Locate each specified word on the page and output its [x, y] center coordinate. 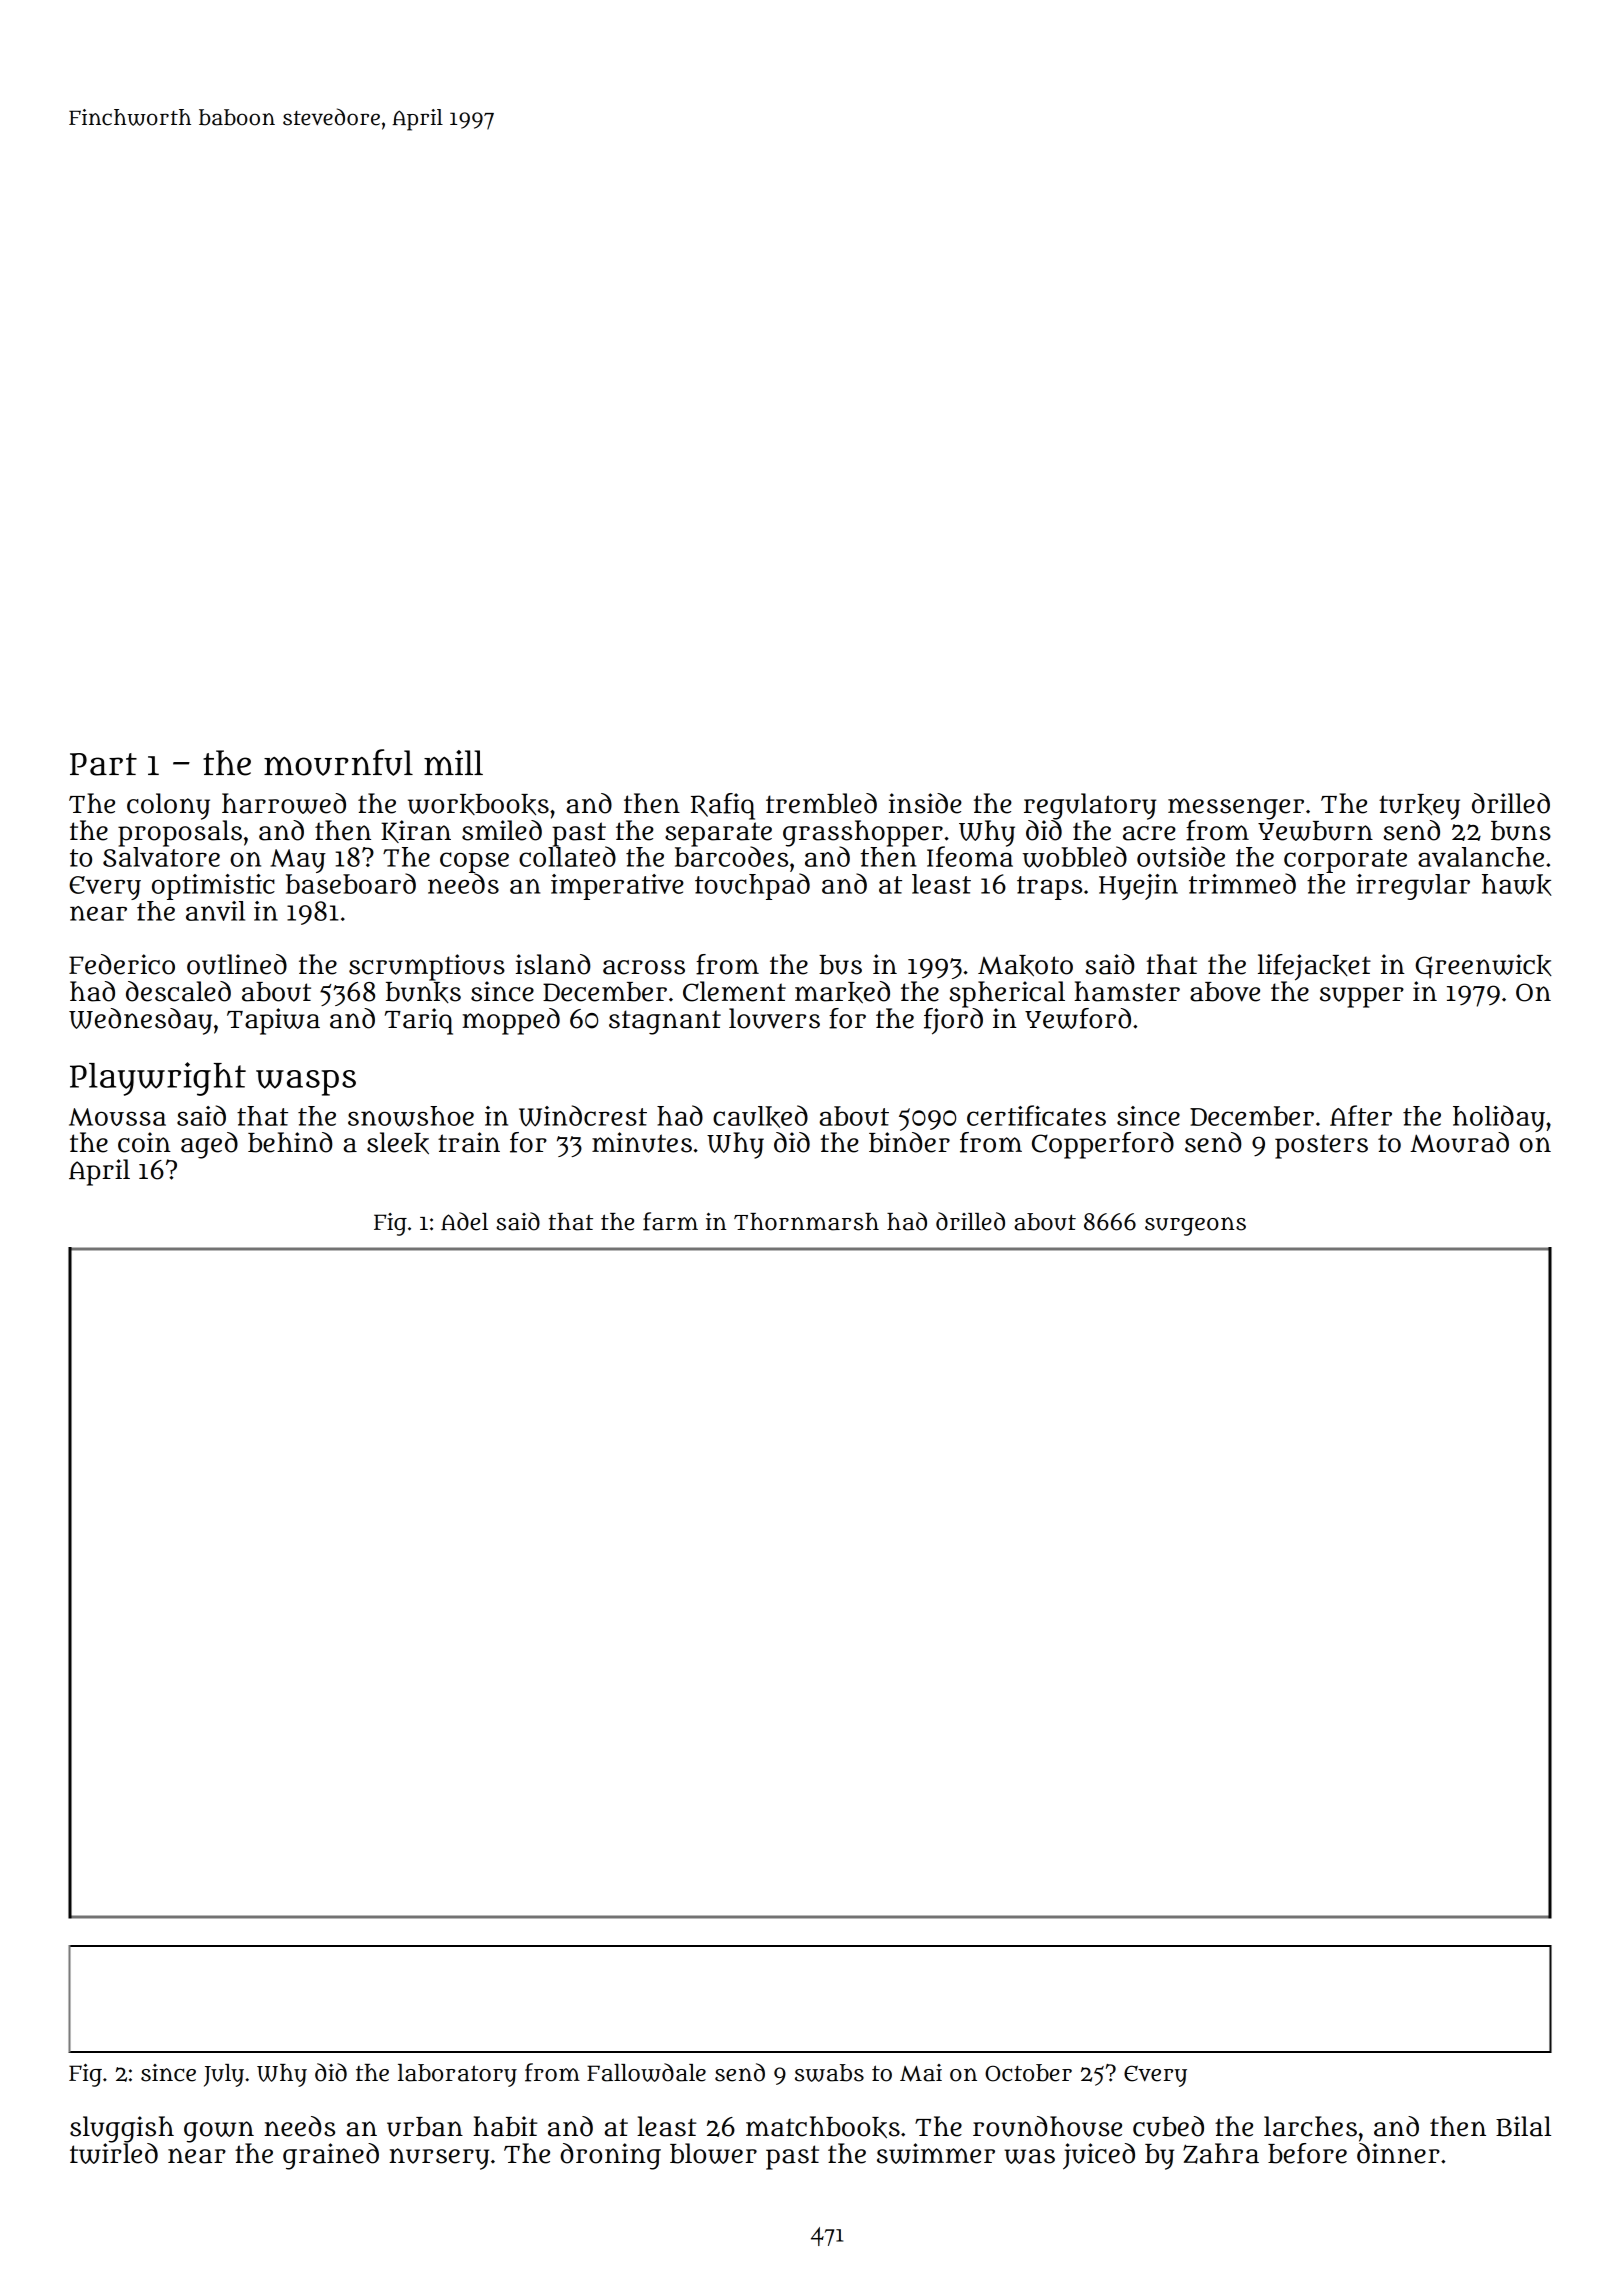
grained [331, 2156]
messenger [1236, 809]
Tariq [418, 1021]
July [224, 2075]
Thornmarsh [806, 1222]
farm [670, 1221]
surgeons [1195, 1226]
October [1028, 2073]
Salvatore [161, 857]
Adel [464, 1221]
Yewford [1078, 1018]
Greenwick [1483, 966]
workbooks [478, 804]
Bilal [1523, 2126]
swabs [829, 2073]
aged [209, 1145]
